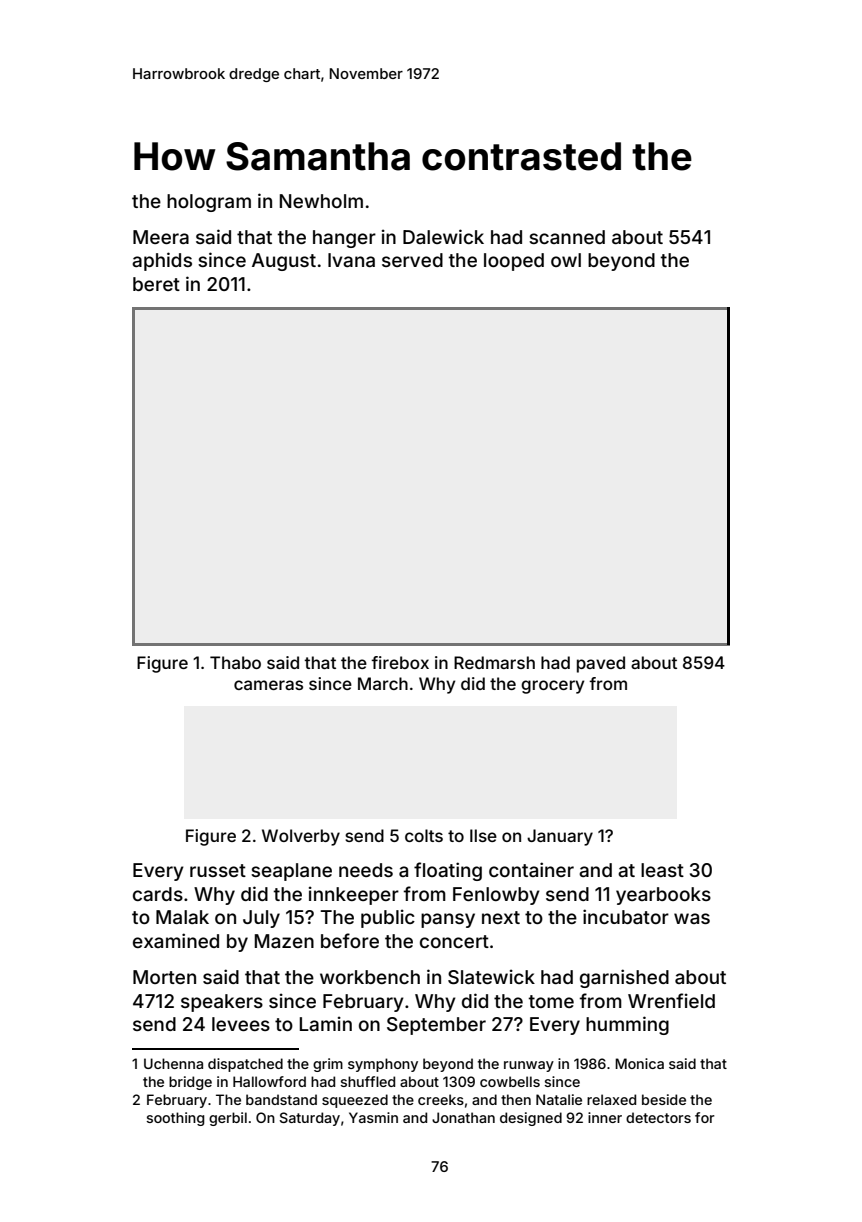  What do you see at coordinates (268, 685) in the screenshot?
I see `cameras` at bounding box center [268, 685].
